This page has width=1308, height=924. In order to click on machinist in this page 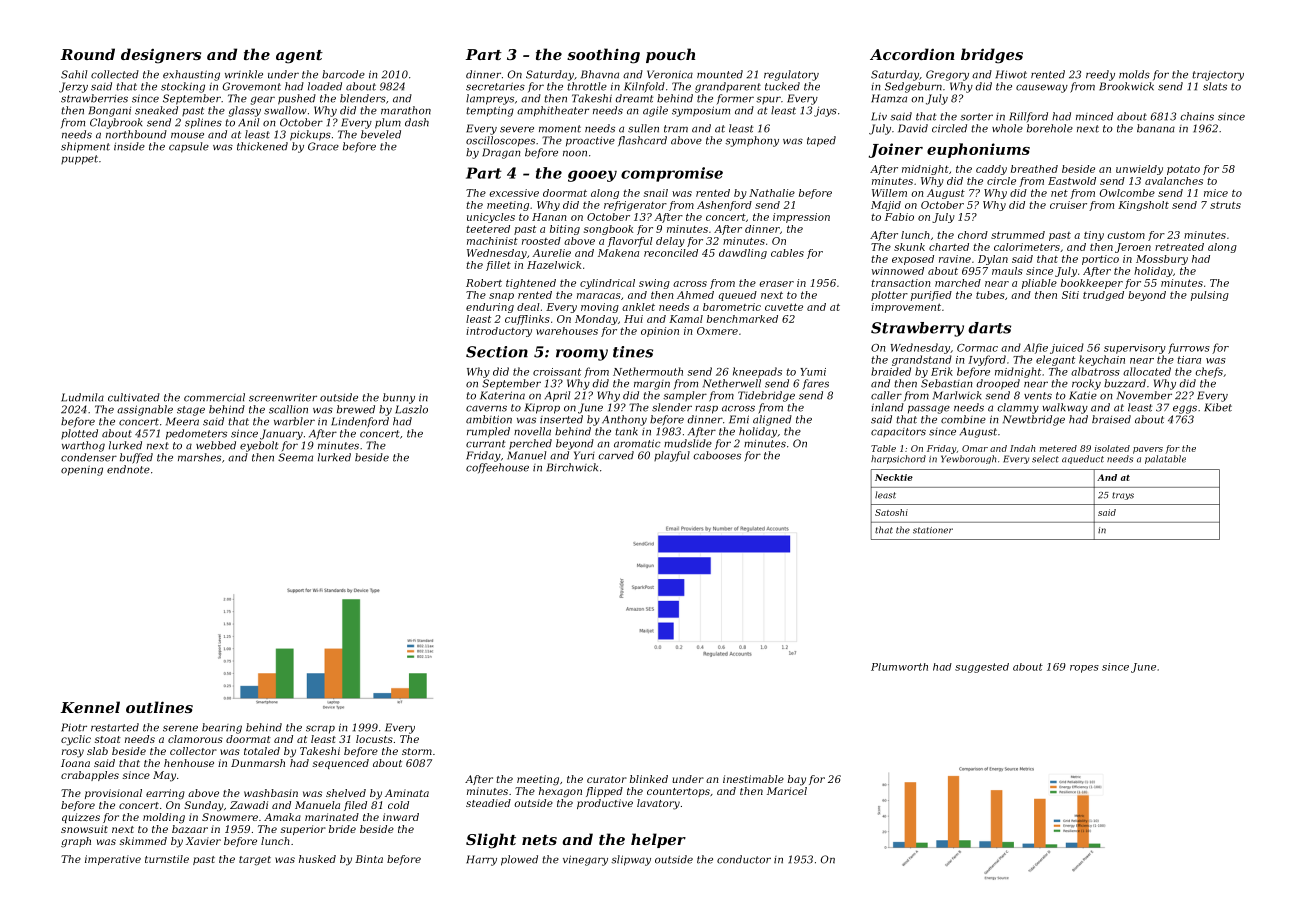, I will do `click(492, 241)`.
